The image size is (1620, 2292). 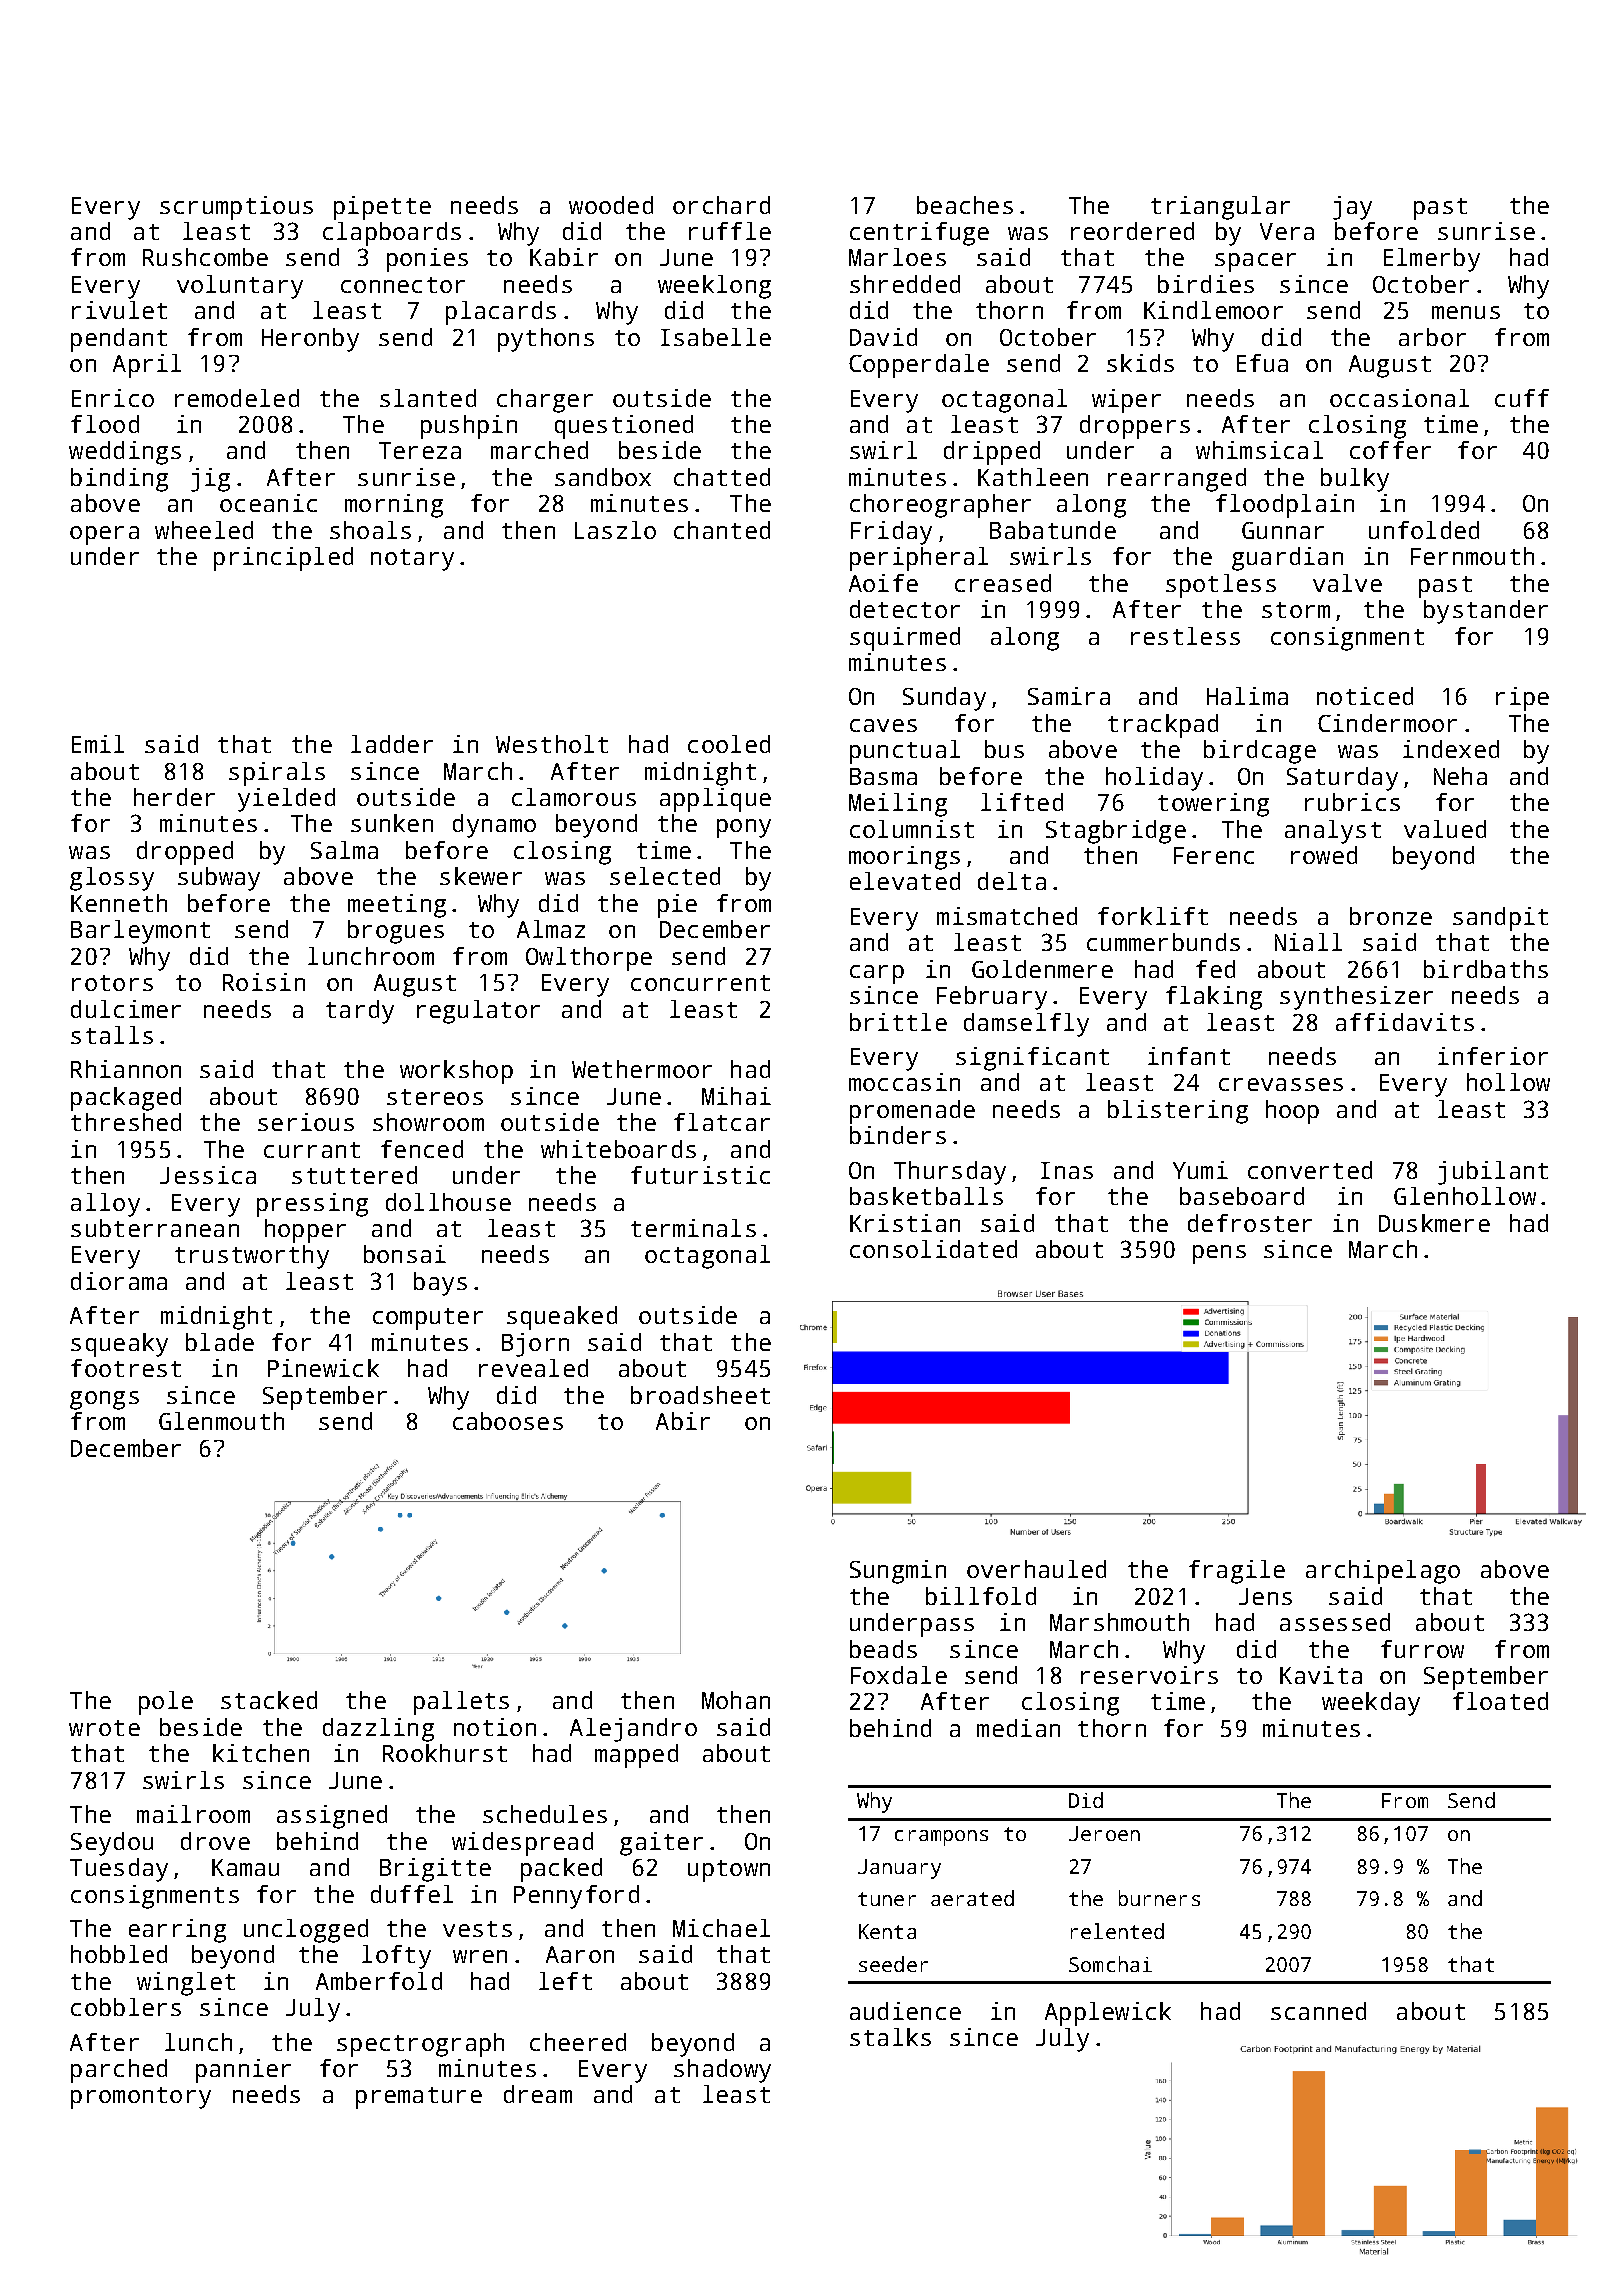 What do you see at coordinates (440, 1284) in the screenshot?
I see `bays` at bounding box center [440, 1284].
